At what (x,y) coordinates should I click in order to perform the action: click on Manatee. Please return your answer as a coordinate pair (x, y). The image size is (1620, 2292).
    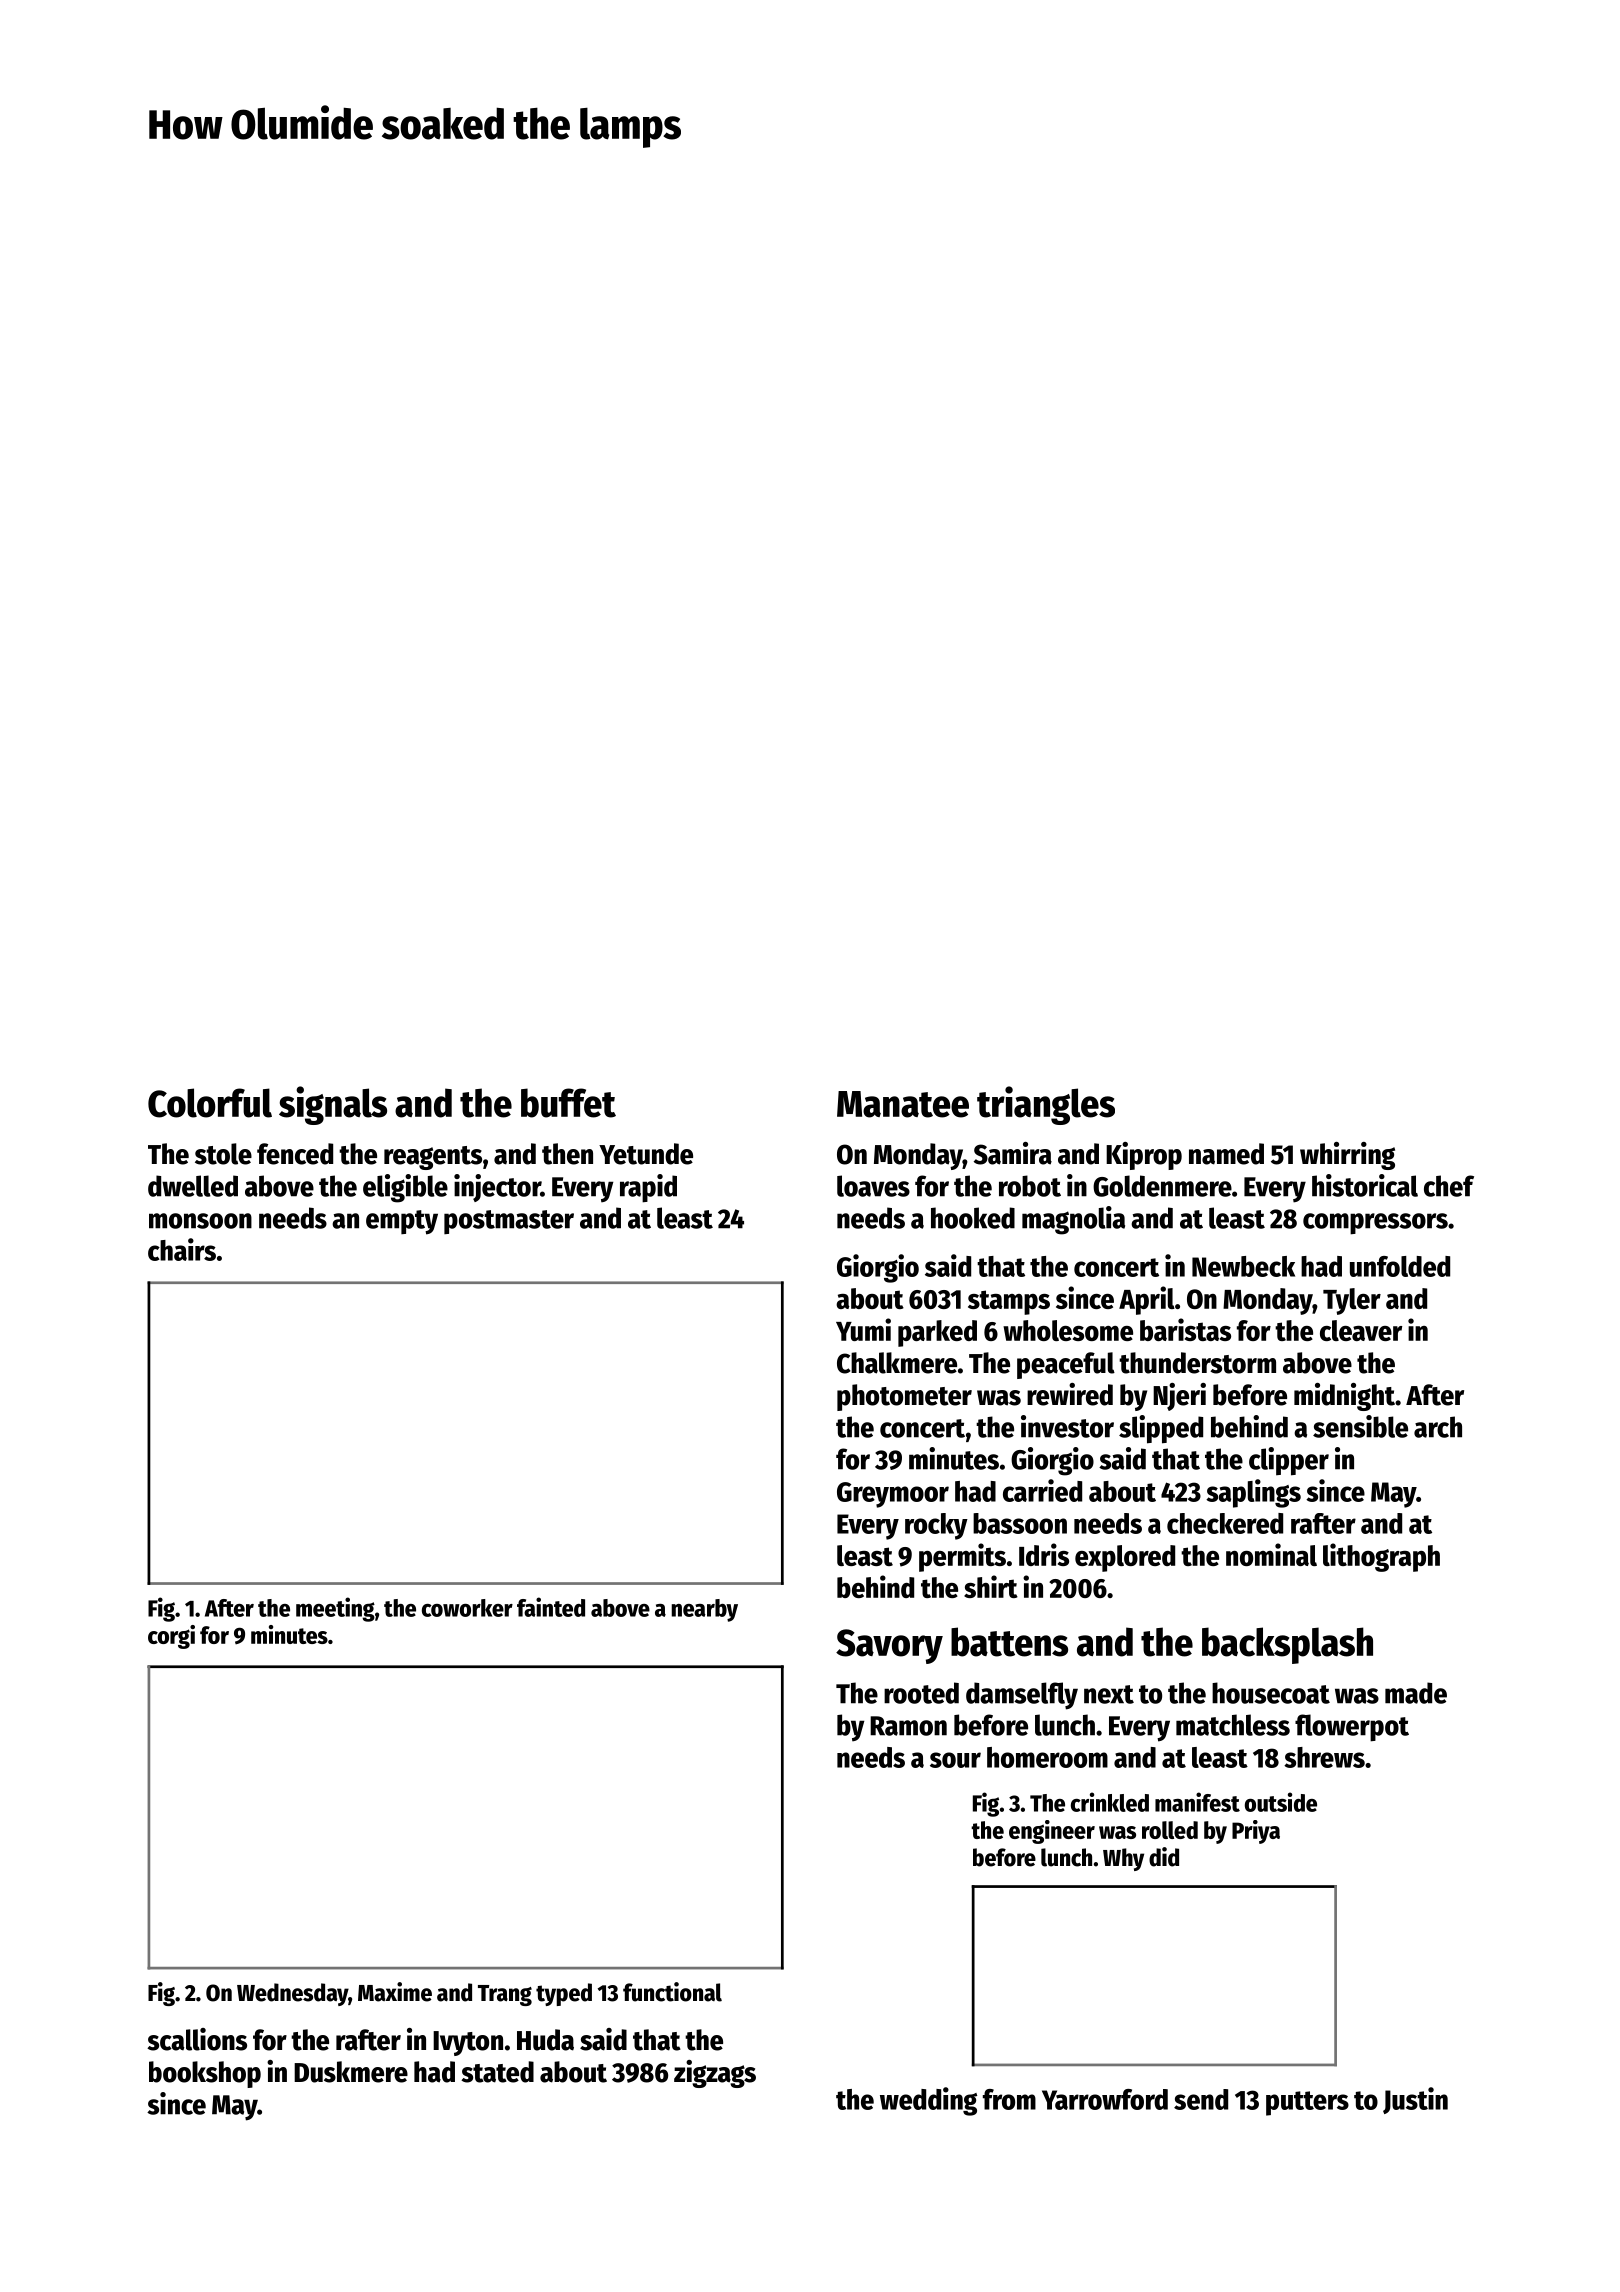
    Looking at the image, I should click on (903, 1104).
